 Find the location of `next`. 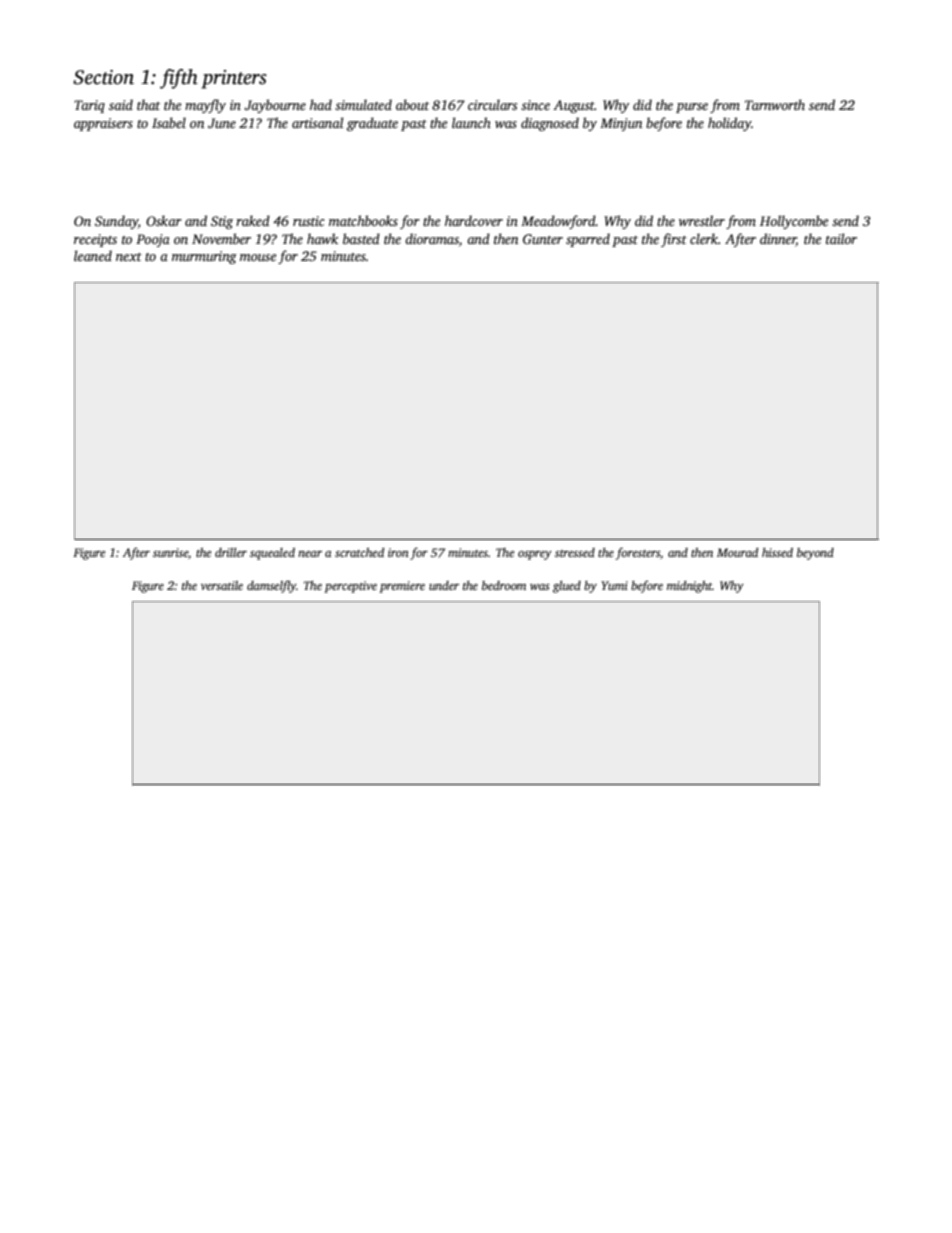

next is located at coordinates (129, 257).
